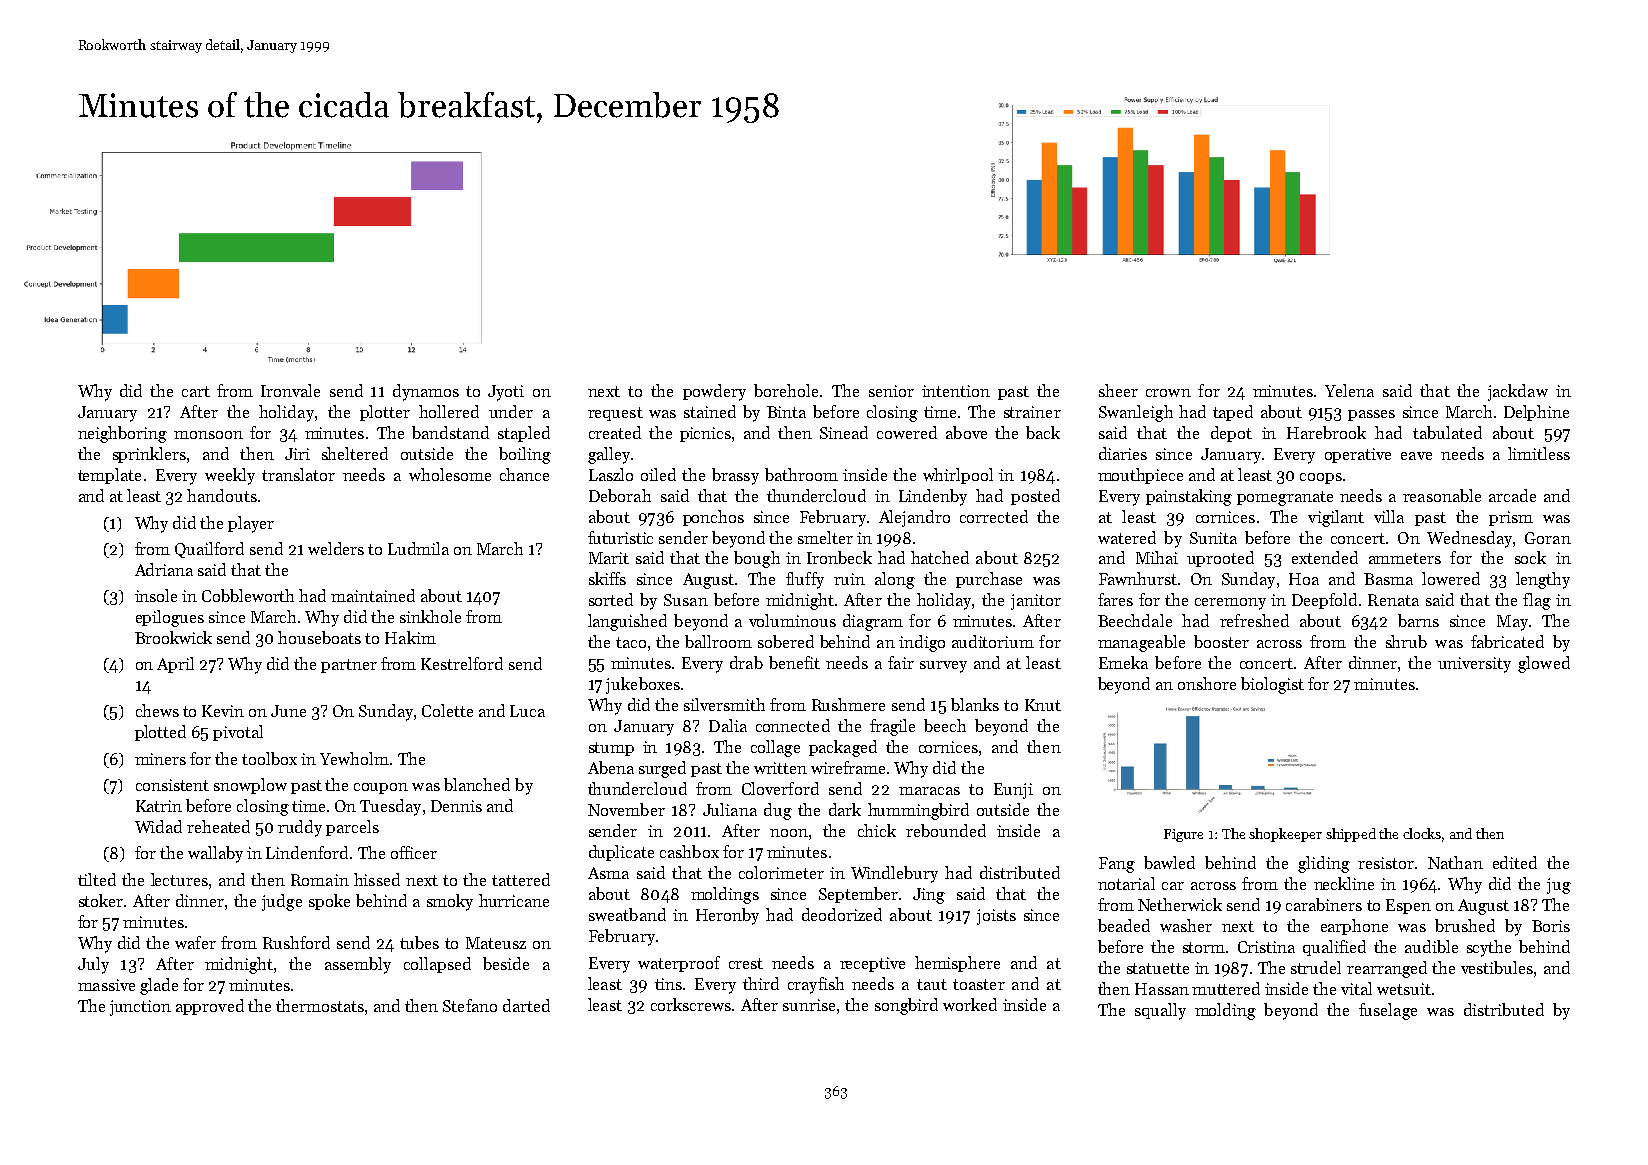 The image size is (1648, 1165). Describe the element at coordinates (1539, 453) in the image. I see `limitless` at that location.
